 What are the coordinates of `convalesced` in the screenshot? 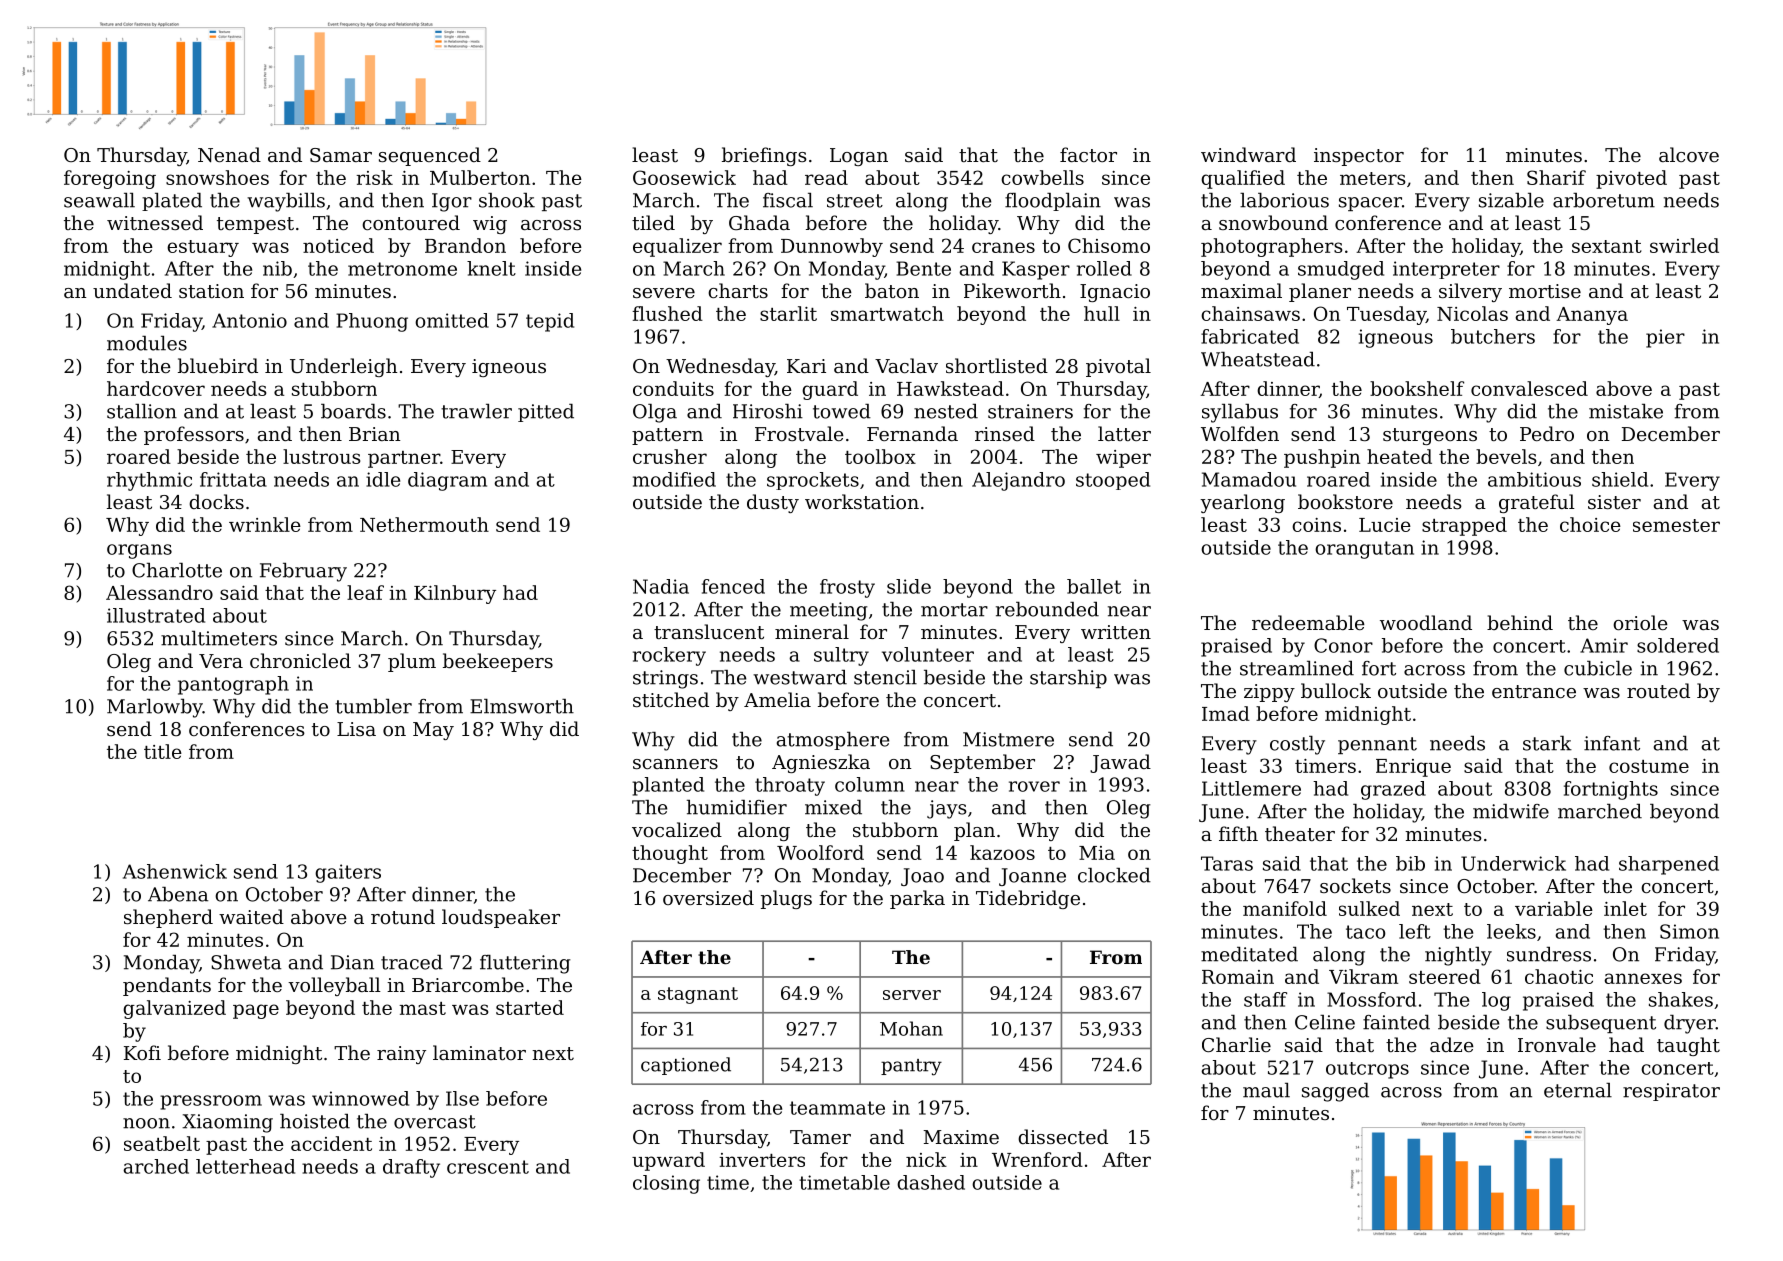 It's located at (1529, 388).
